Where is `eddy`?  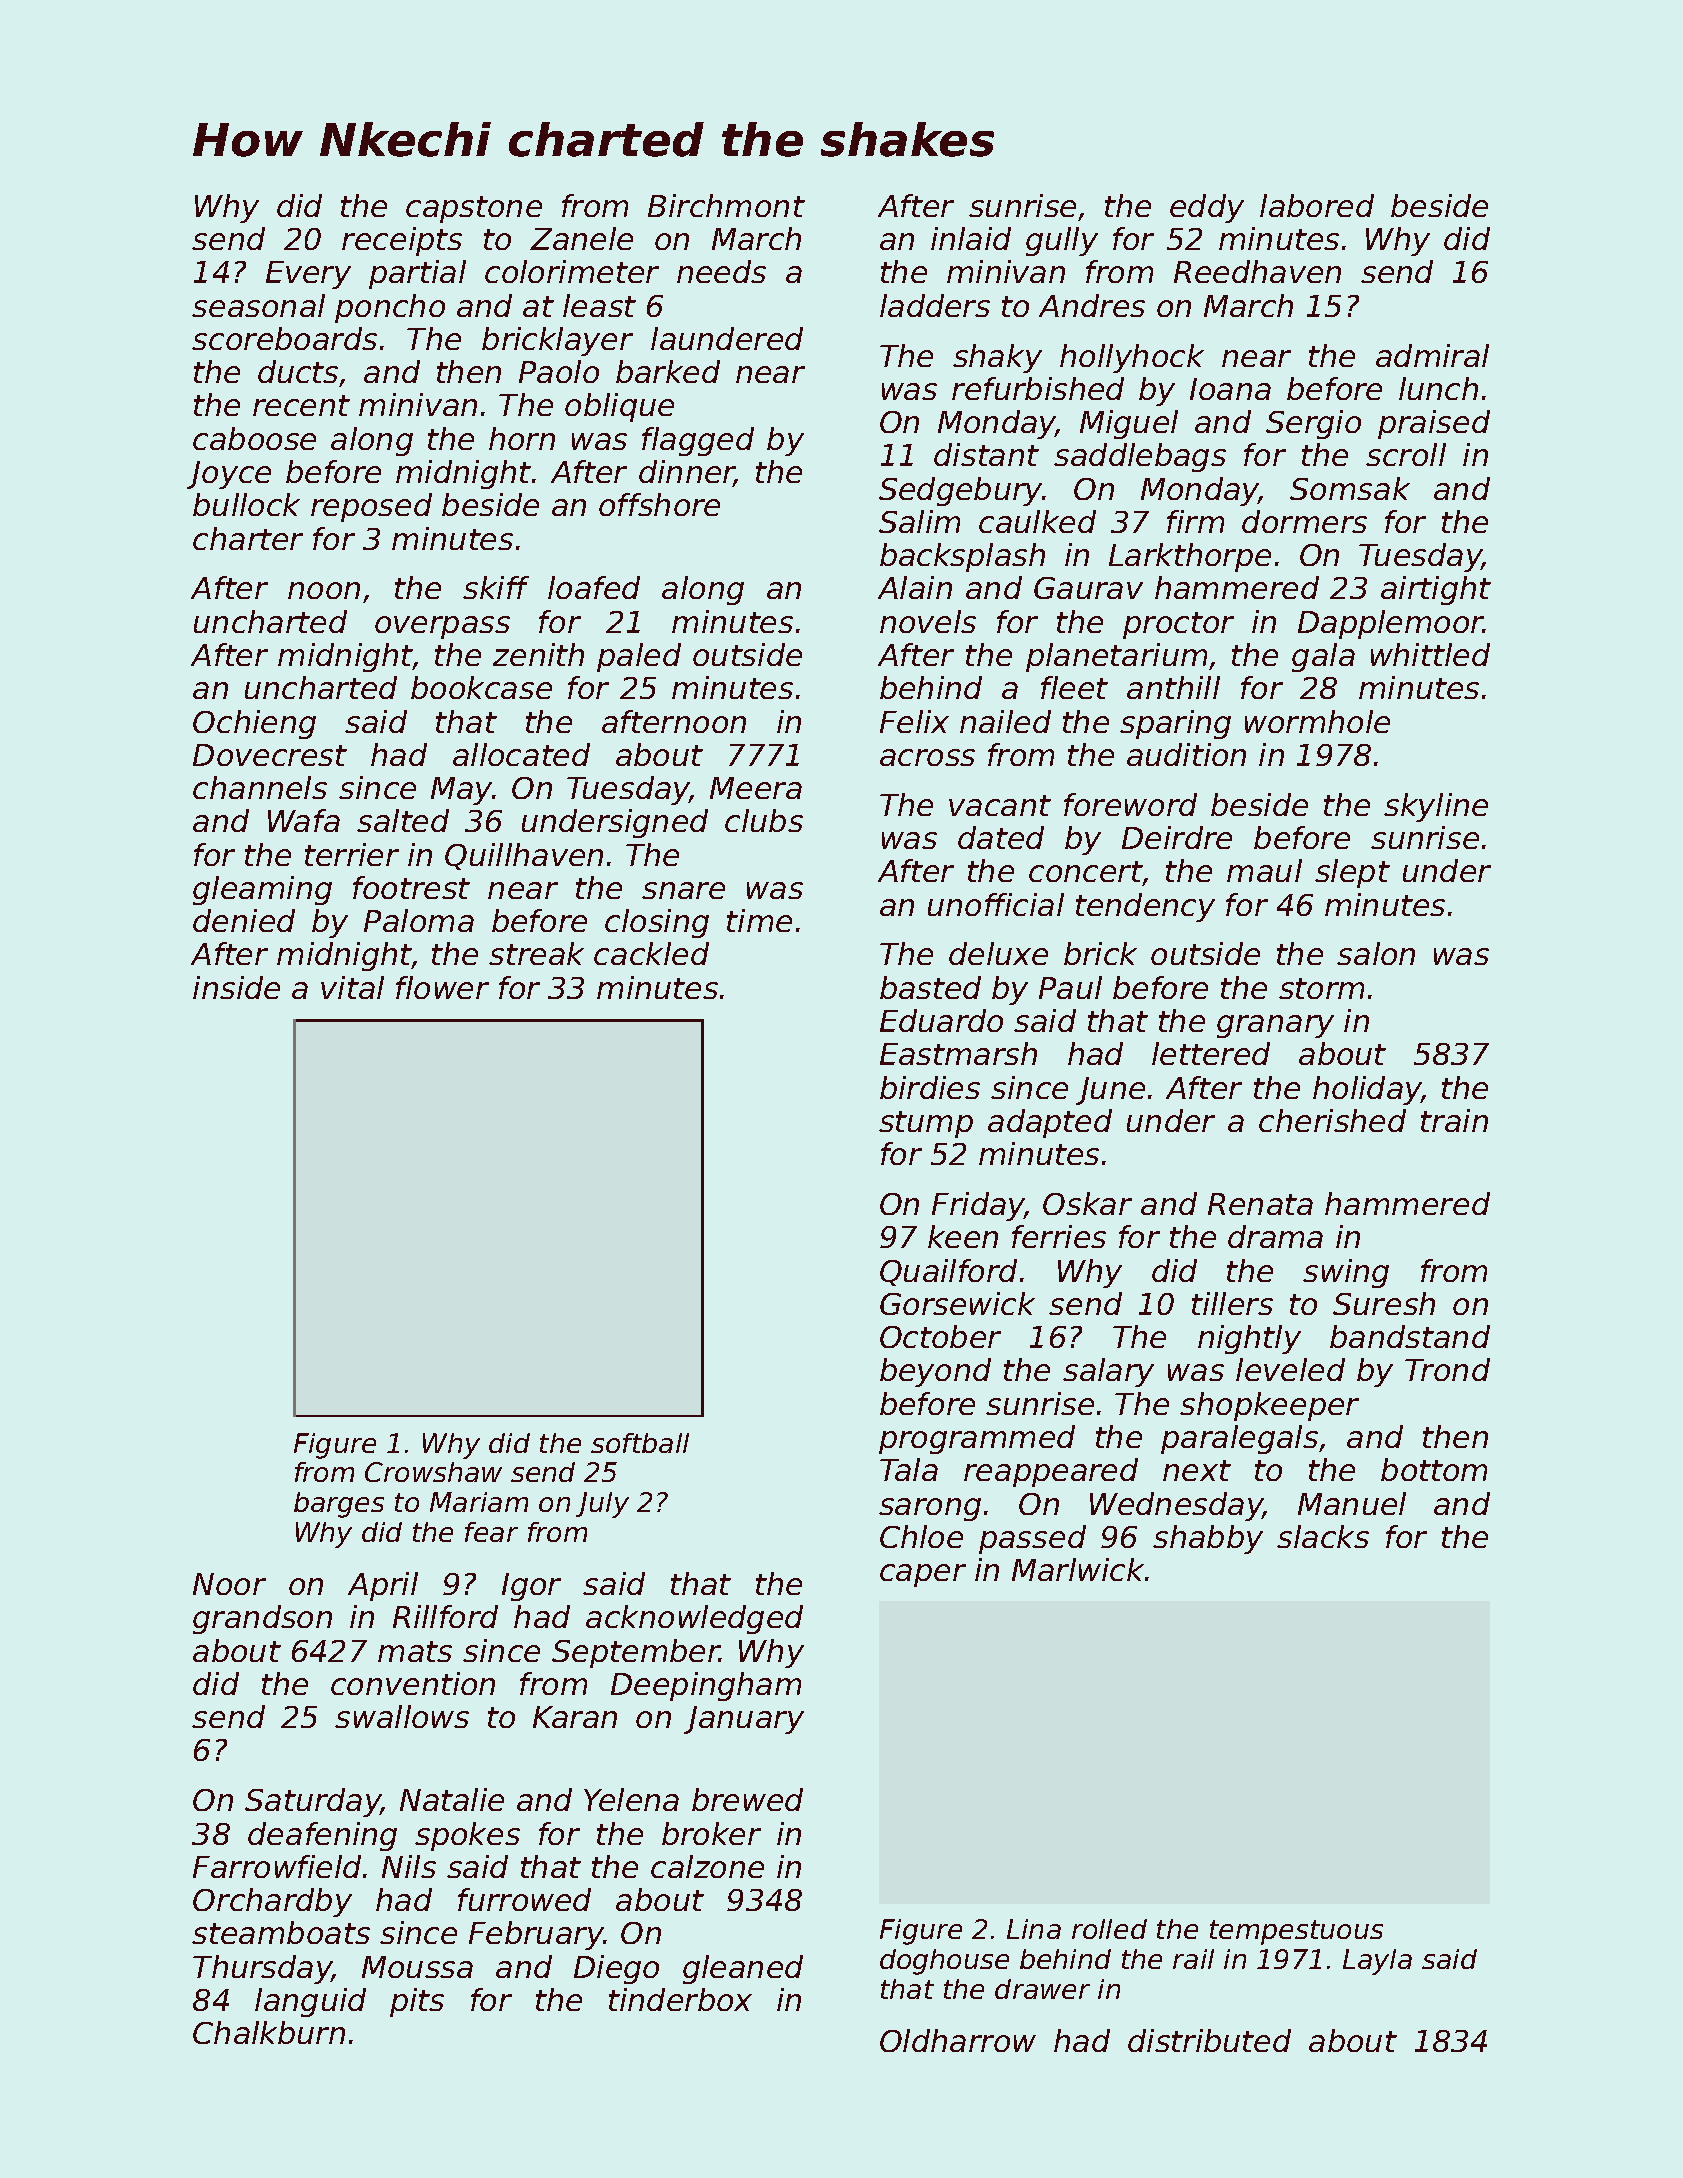 eddy is located at coordinates (1207, 208).
